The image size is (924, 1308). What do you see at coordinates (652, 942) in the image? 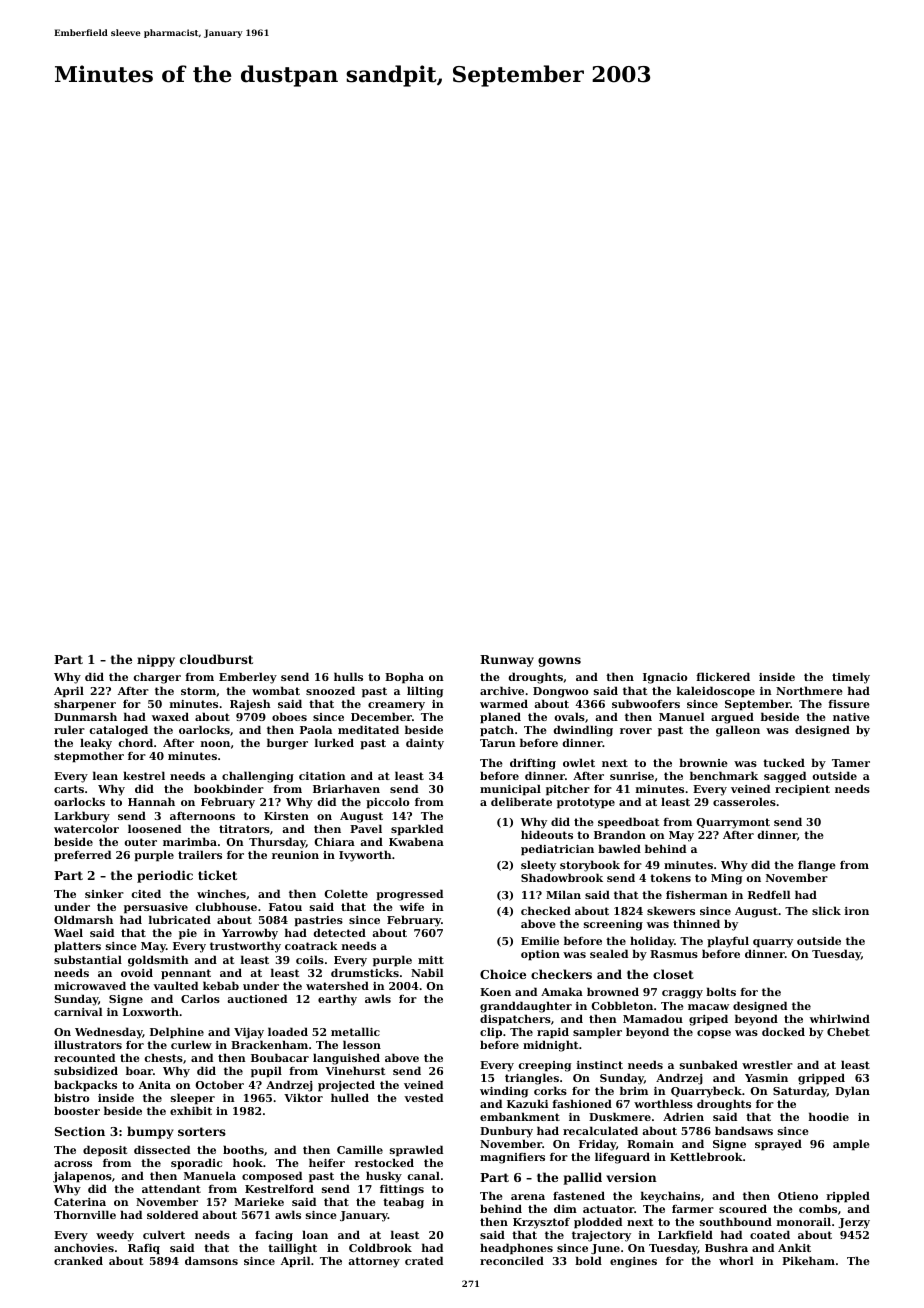
I see `holiday` at bounding box center [652, 942].
